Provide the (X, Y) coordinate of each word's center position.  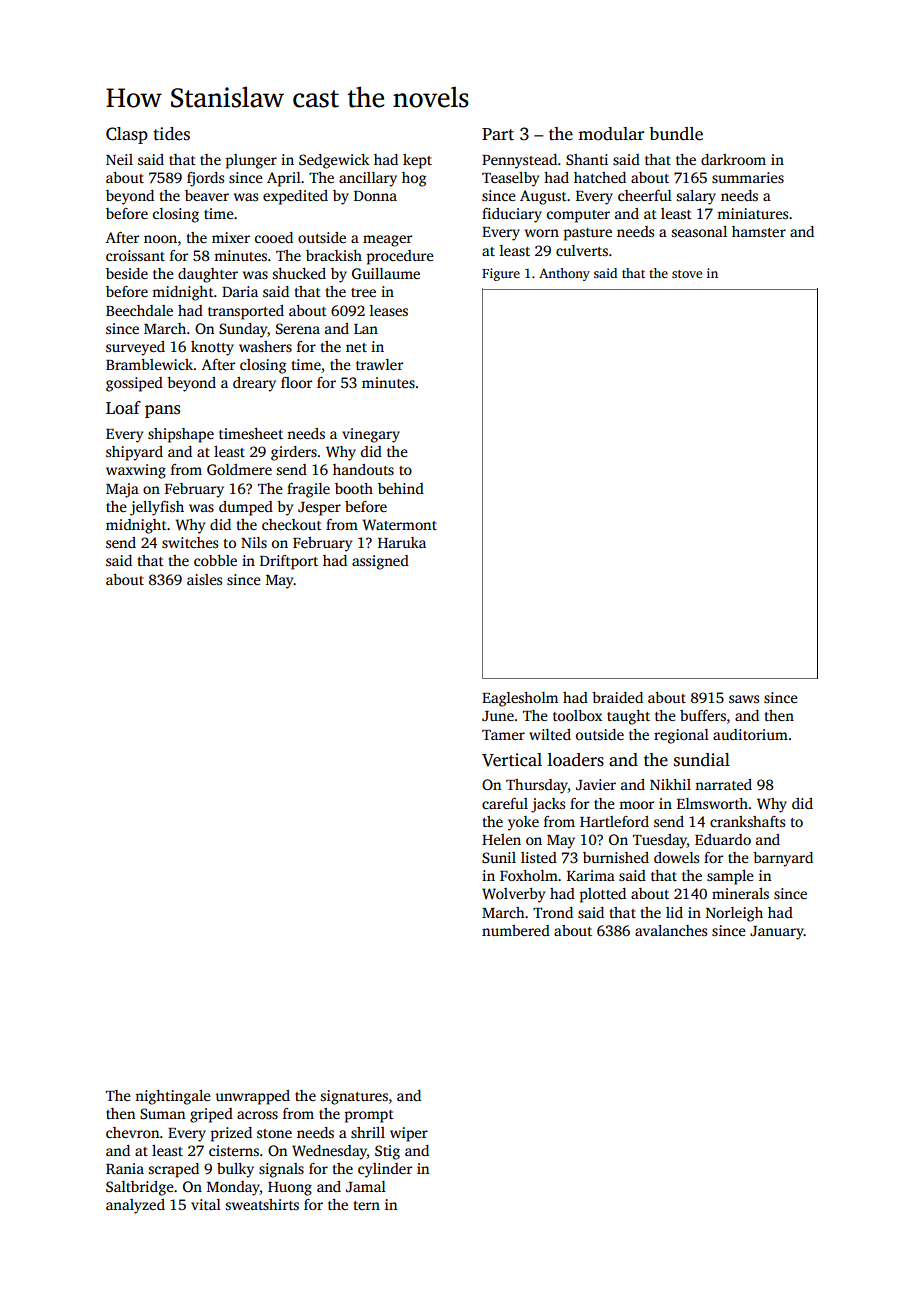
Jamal (366, 1186)
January (777, 933)
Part (498, 134)
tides (171, 134)
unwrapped (252, 1097)
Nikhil (670, 784)
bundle (676, 134)
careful (505, 803)
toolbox (577, 715)
